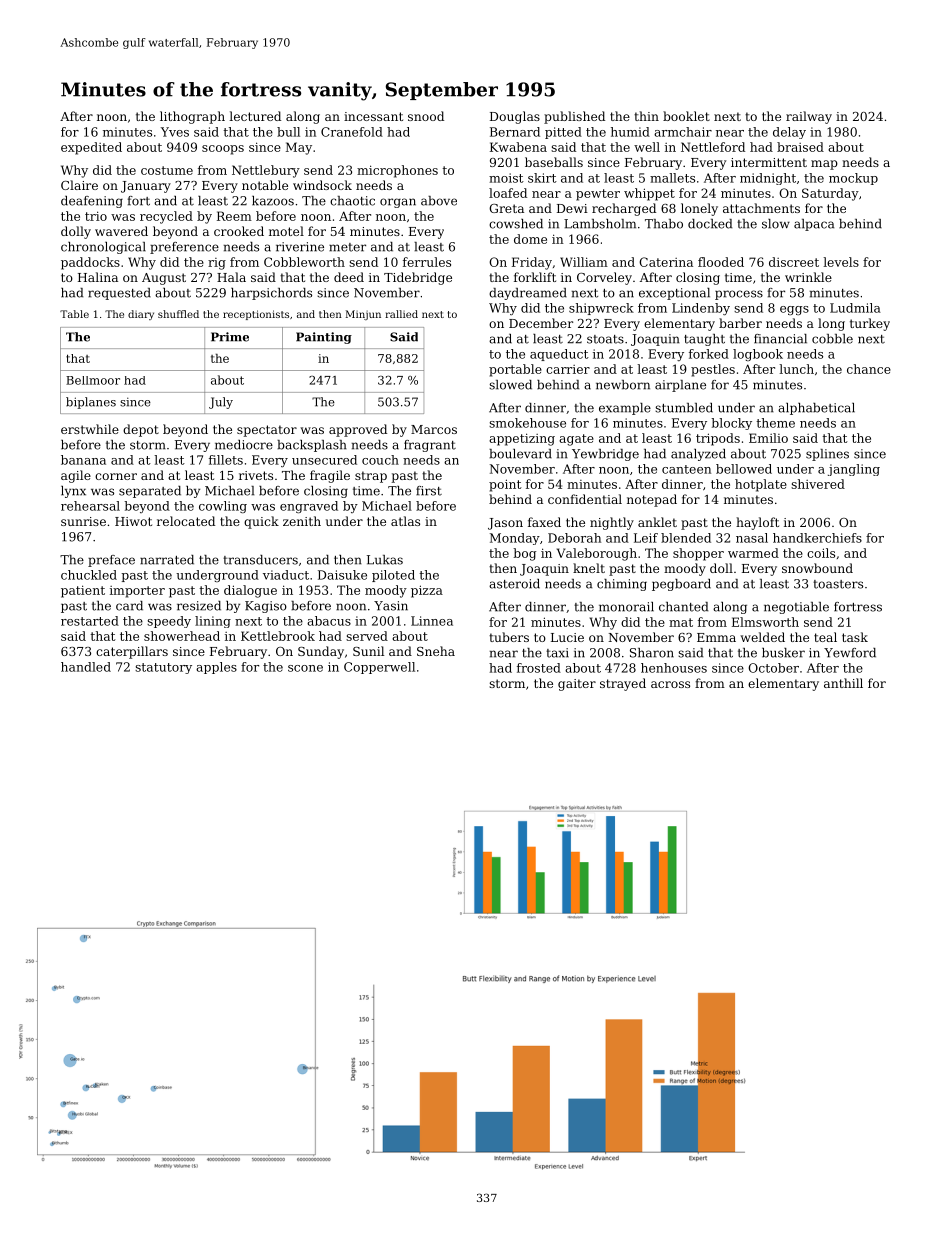  Describe the element at coordinates (800, 147) in the screenshot. I see `braised` at that location.
